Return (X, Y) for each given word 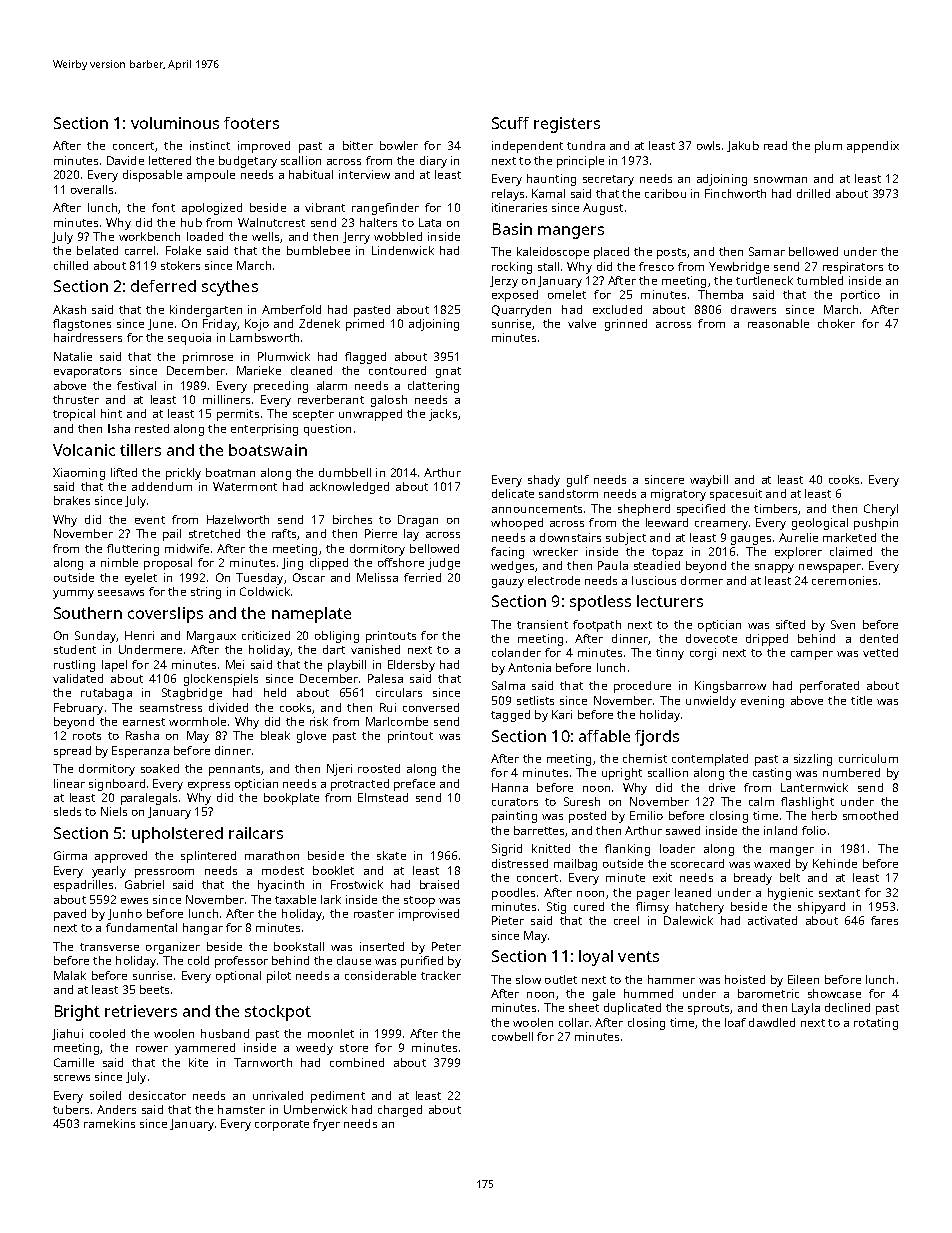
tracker (441, 975)
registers (567, 125)
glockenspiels (221, 680)
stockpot (278, 1013)
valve (582, 323)
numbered (851, 772)
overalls (92, 189)
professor (241, 962)
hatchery (700, 908)
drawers (753, 309)
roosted (379, 768)
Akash (69, 309)
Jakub (743, 146)
